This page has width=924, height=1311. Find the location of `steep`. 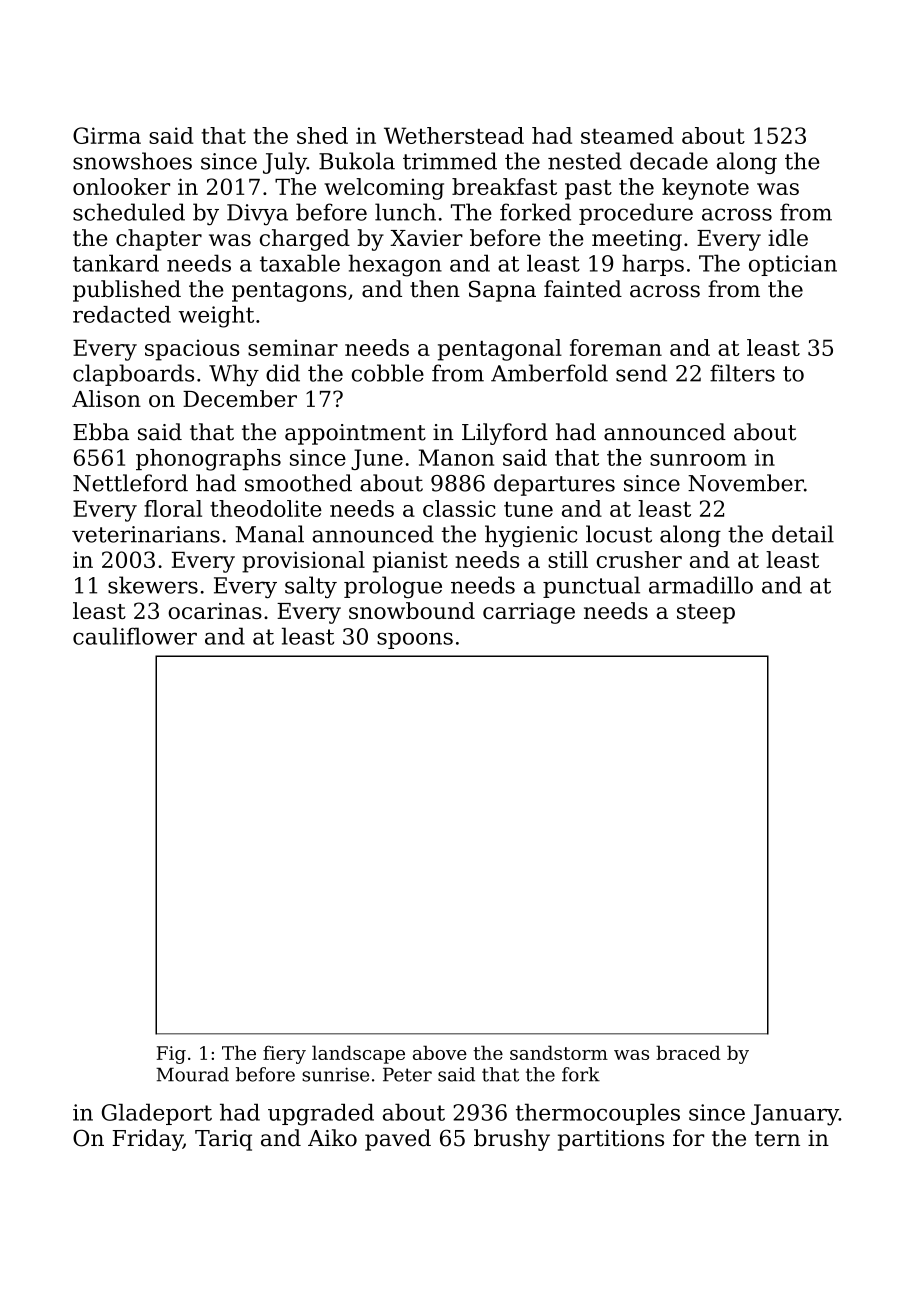

steep is located at coordinates (706, 614).
